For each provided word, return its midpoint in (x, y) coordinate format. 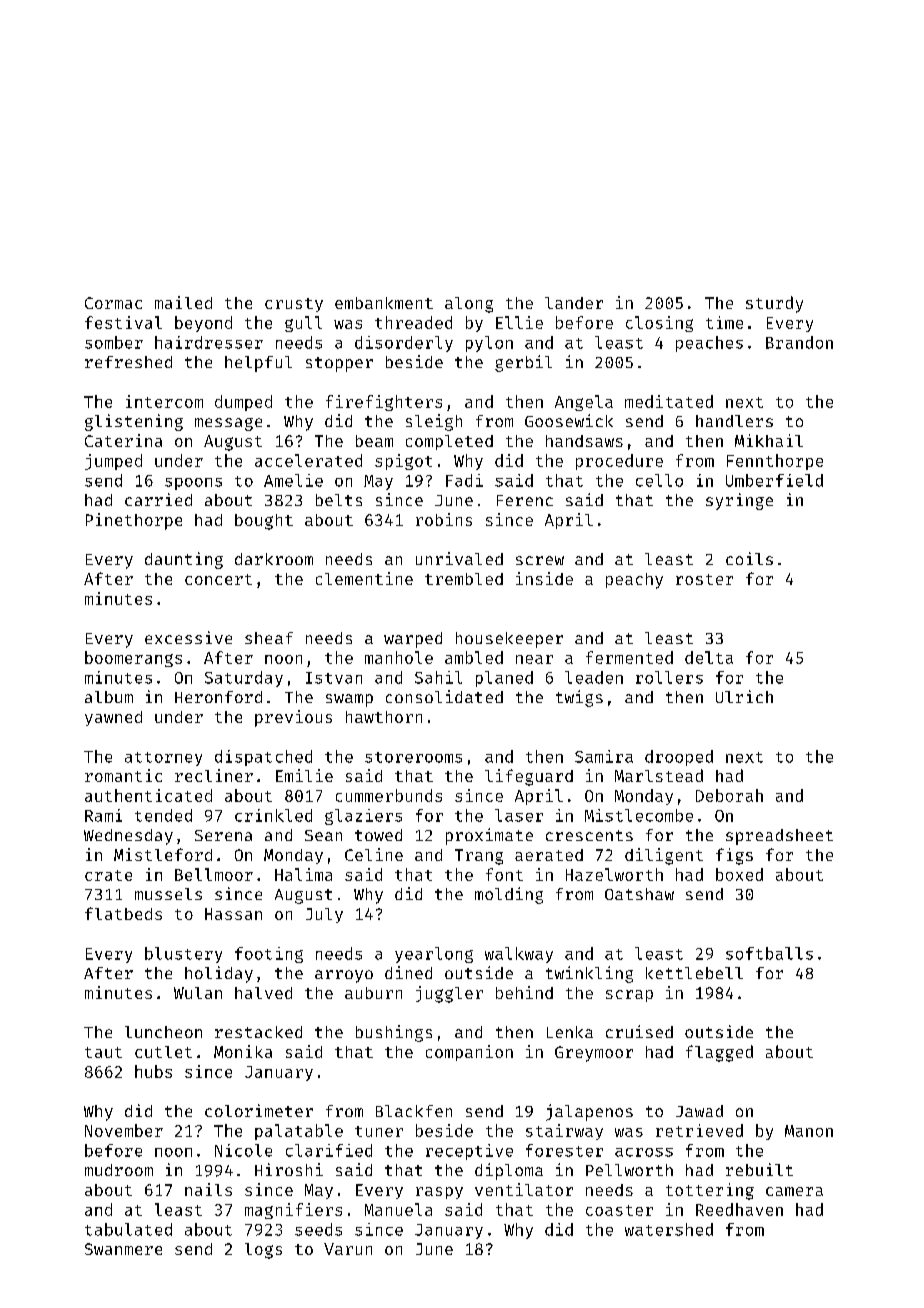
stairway (564, 1132)
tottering (710, 1191)
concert (218, 579)
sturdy (774, 304)
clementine (364, 578)
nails (208, 1189)
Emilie (304, 775)
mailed (183, 302)
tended (163, 815)
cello (659, 480)
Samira (604, 756)
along (469, 305)
